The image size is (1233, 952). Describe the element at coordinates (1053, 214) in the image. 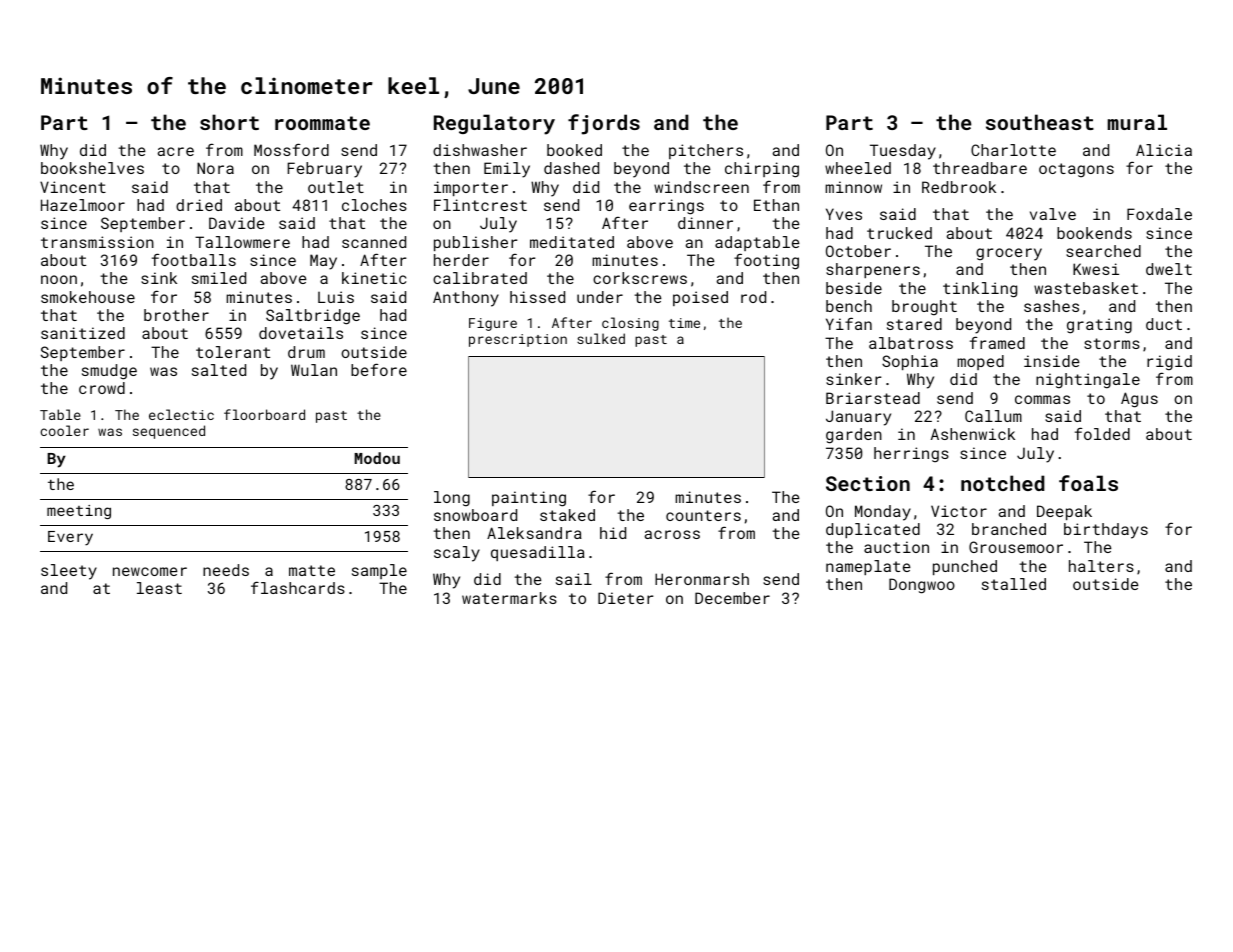

I see `valve` at that location.
